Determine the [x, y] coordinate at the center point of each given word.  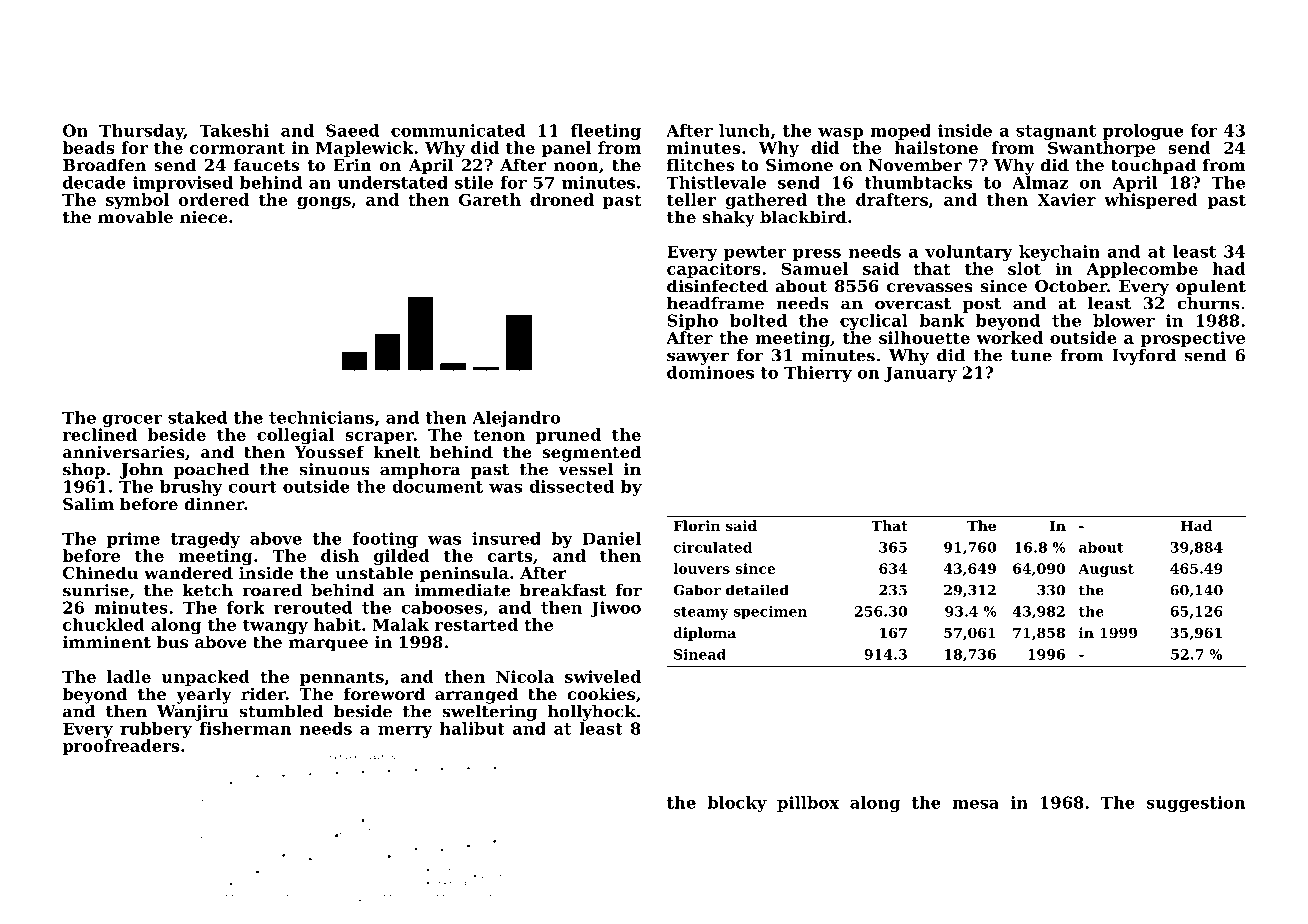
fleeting [606, 132]
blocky [737, 804]
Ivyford [1144, 357]
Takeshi [234, 130]
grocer [133, 421]
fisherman [245, 728]
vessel [585, 469]
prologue [1143, 132]
